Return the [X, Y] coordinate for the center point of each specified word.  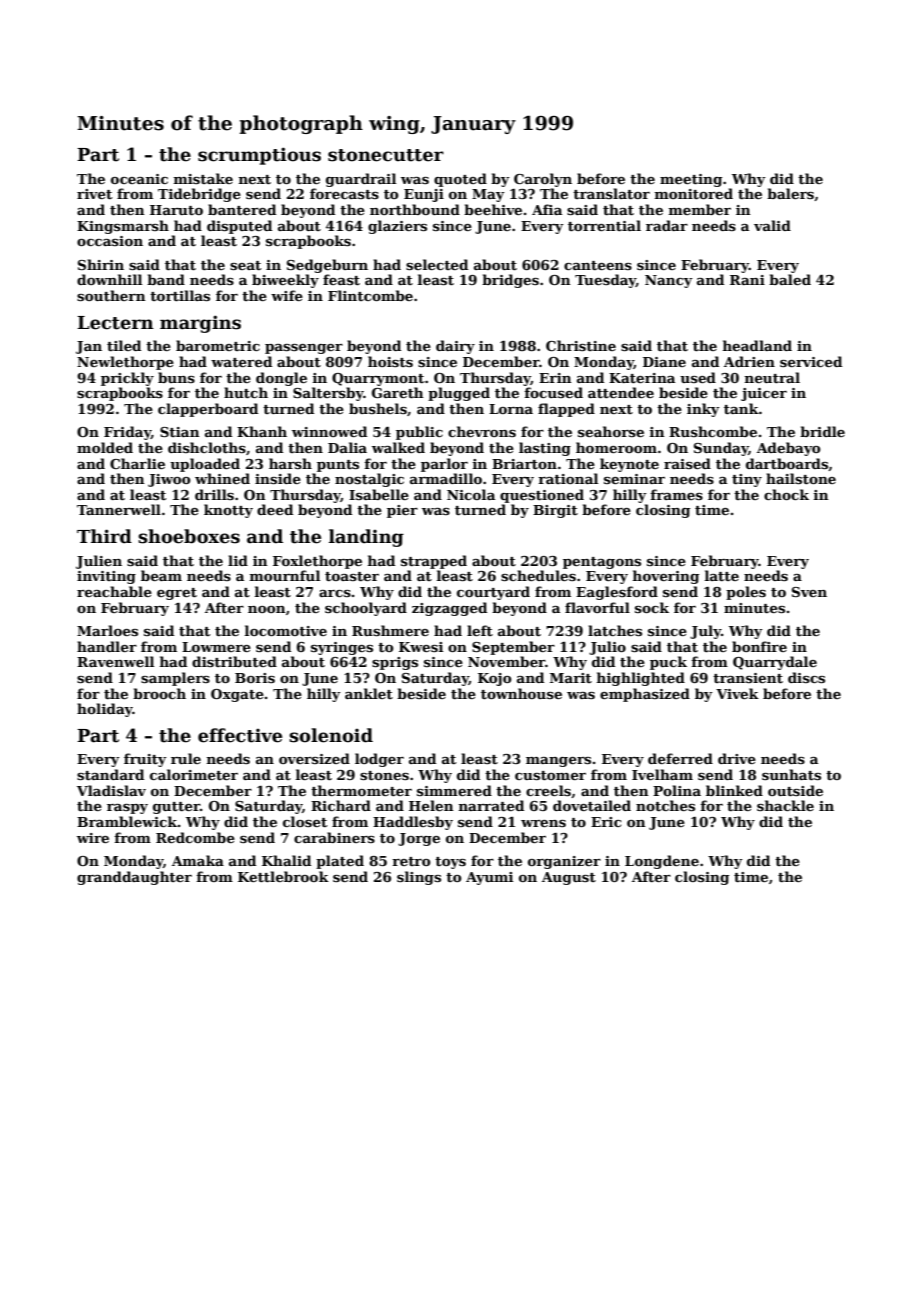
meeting [691, 180]
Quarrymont [378, 379]
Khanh [262, 431]
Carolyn [543, 180]
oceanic [139, 179]
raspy [127, 809]
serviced [811, 361]
